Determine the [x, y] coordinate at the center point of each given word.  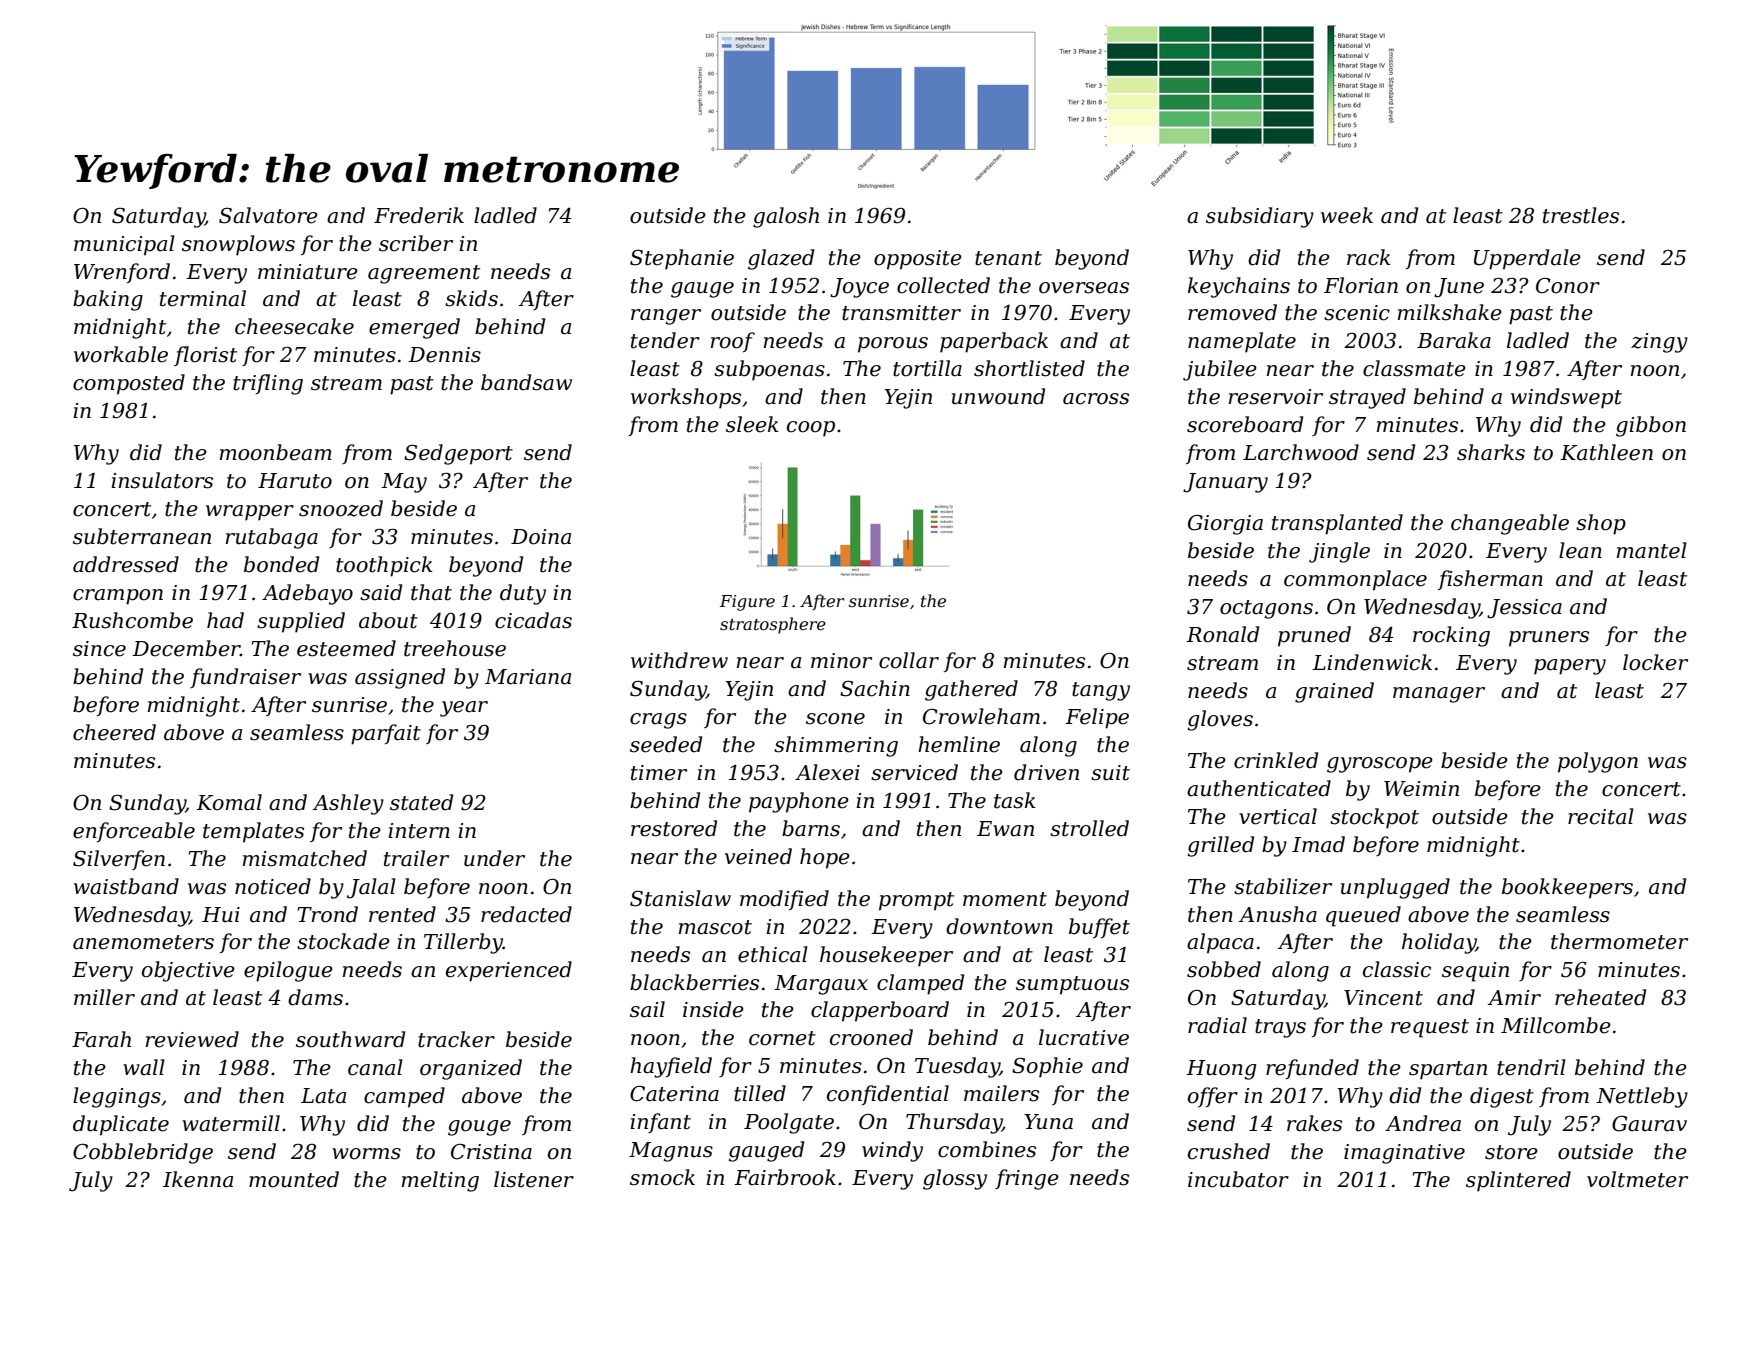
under [494, 858]
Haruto [295, 481]
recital [1601, 816]
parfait [386, 734]
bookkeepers [1567, 888]
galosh [786, 217]
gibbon [1651, 426]
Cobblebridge [143, 1153]
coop [811, 429]
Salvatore [268, 215]
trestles [1581, 215]
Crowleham [981, 716]
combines [987, 1149]
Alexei [827, 772]
